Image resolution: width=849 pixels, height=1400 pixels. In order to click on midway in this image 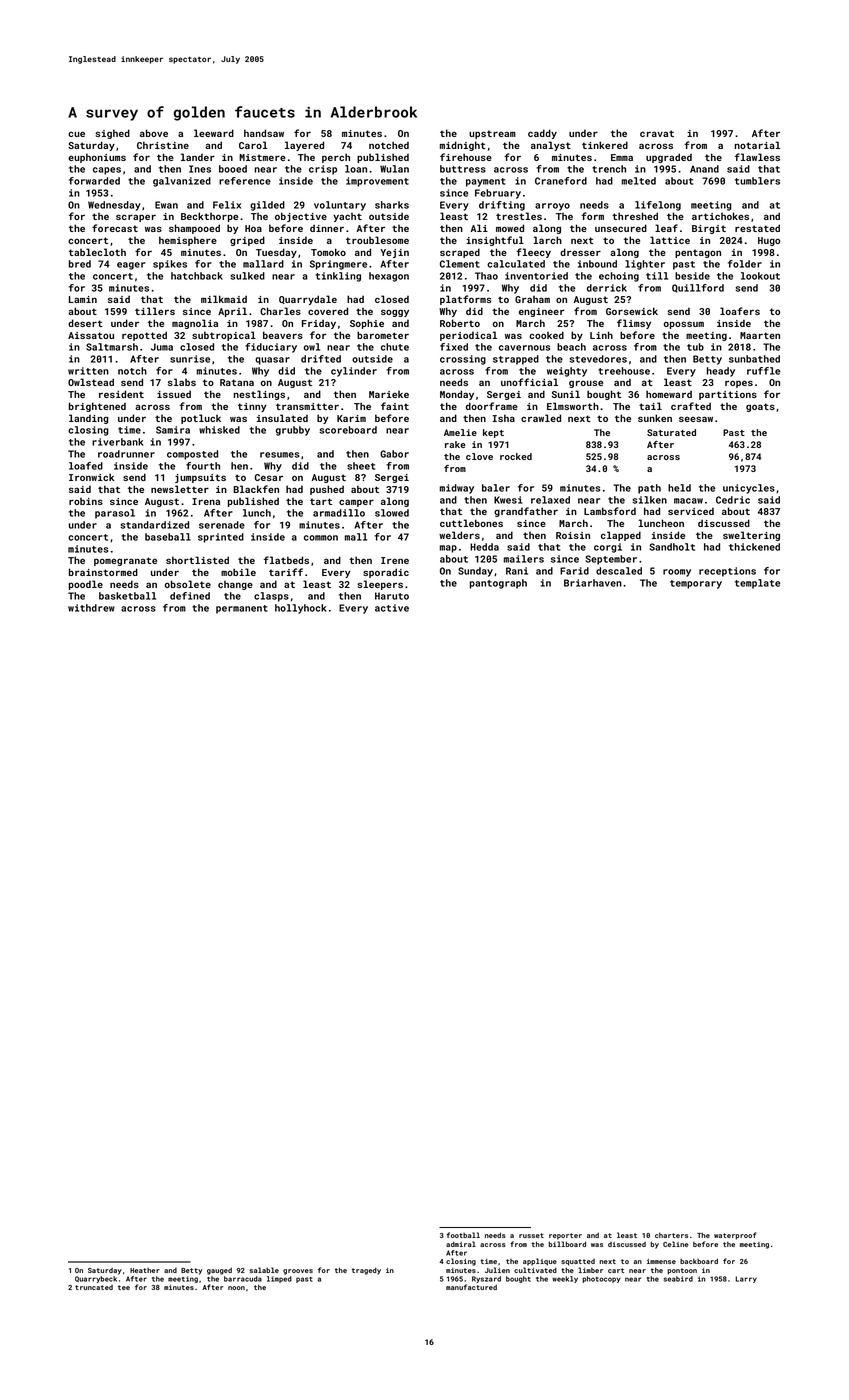, I will do `click(457, 489)`.
